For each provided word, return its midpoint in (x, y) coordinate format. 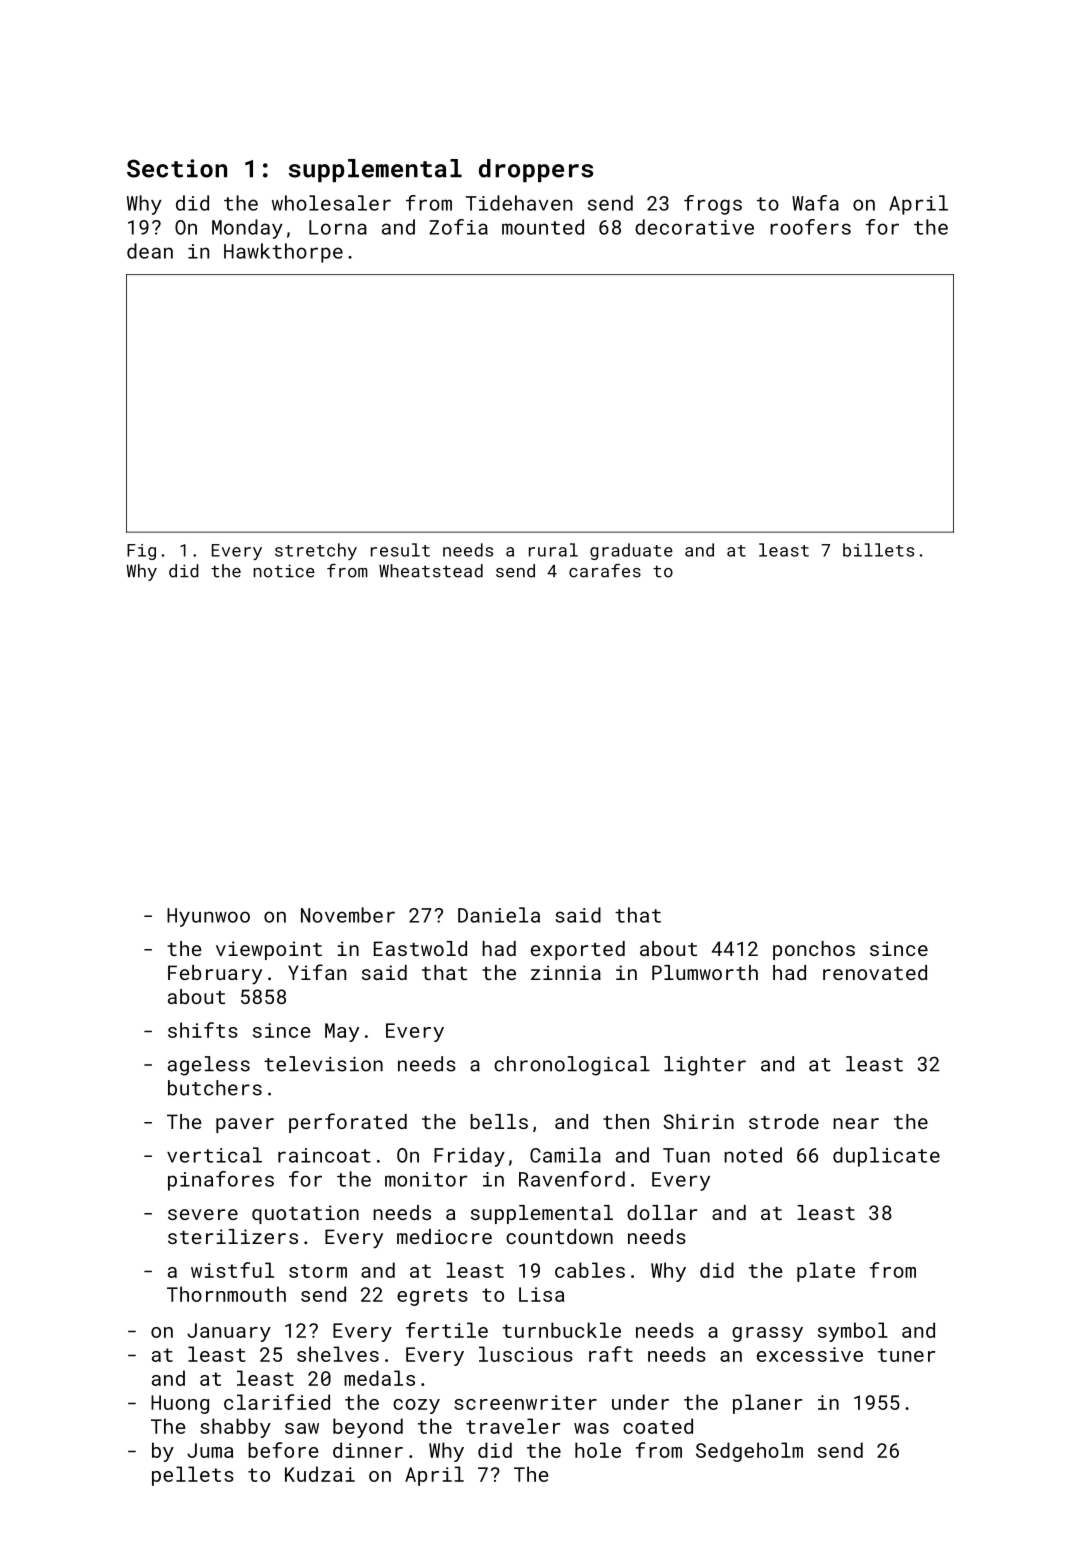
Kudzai (320, 1474)
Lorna (338, 227)
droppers (536, 170)
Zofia (458, 227)
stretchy (316, 551)
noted (753, 1155)
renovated (875, 972)
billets (878, 550)
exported (578, 950)
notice (284, 571)
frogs (713, 205)
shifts (203, 1030)
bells (499, 1121)
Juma (210, 1450)
